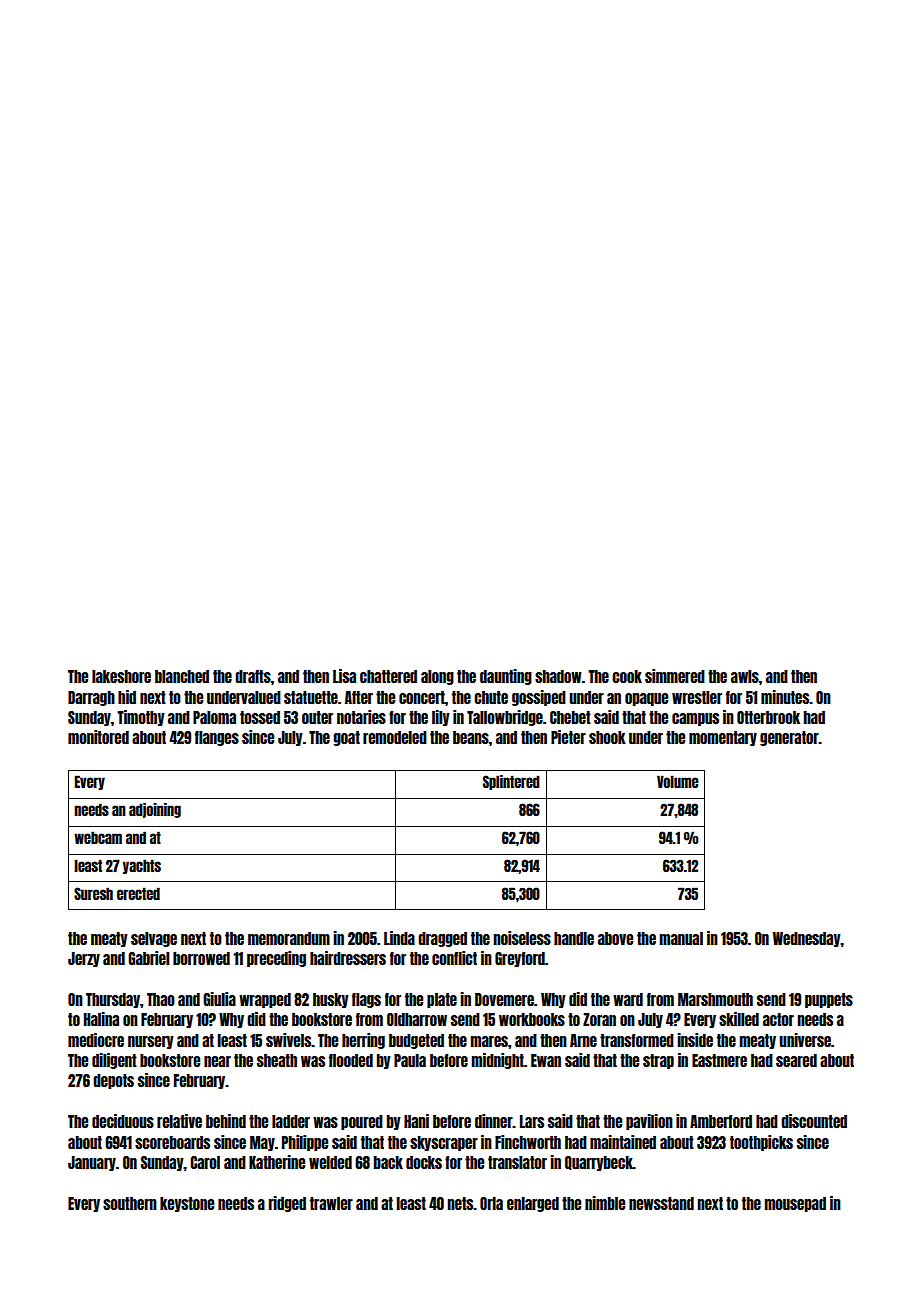 This image has height=1308, width=924. I want to click on ladder, so click(291, 1121).
